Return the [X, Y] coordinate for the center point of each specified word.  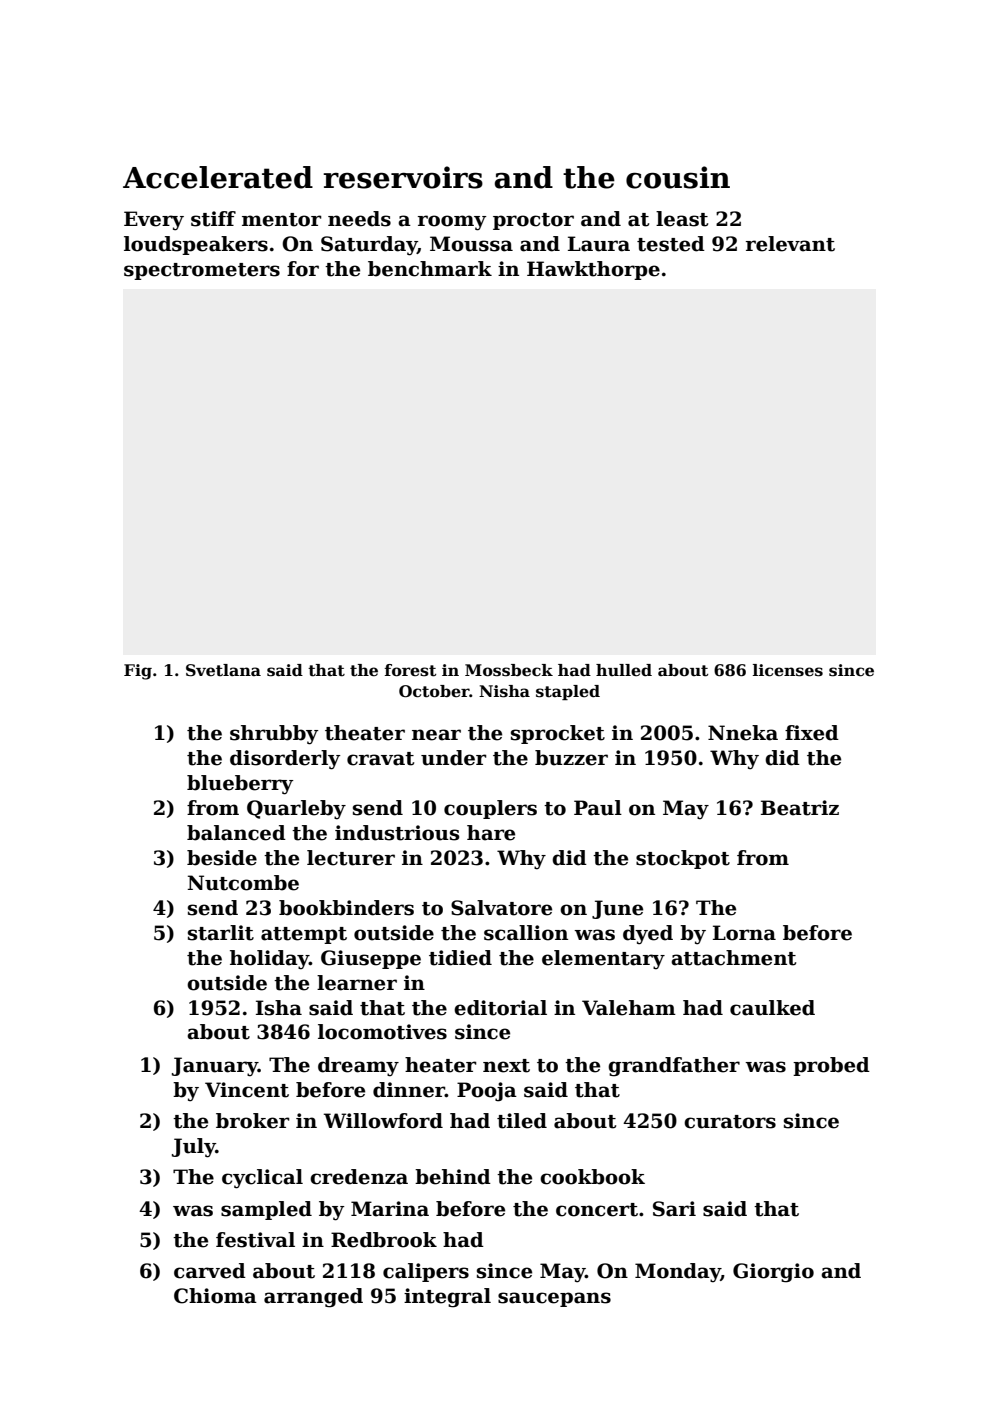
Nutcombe [243, 883]
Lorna [744, 933]
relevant [790, 244]
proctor [533, 221]
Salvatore [501, 908]
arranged [313, 1298]
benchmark [430, 269]
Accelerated [218, 177]
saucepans [554, 1299]
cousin [678, 177]
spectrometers [202, 271]
